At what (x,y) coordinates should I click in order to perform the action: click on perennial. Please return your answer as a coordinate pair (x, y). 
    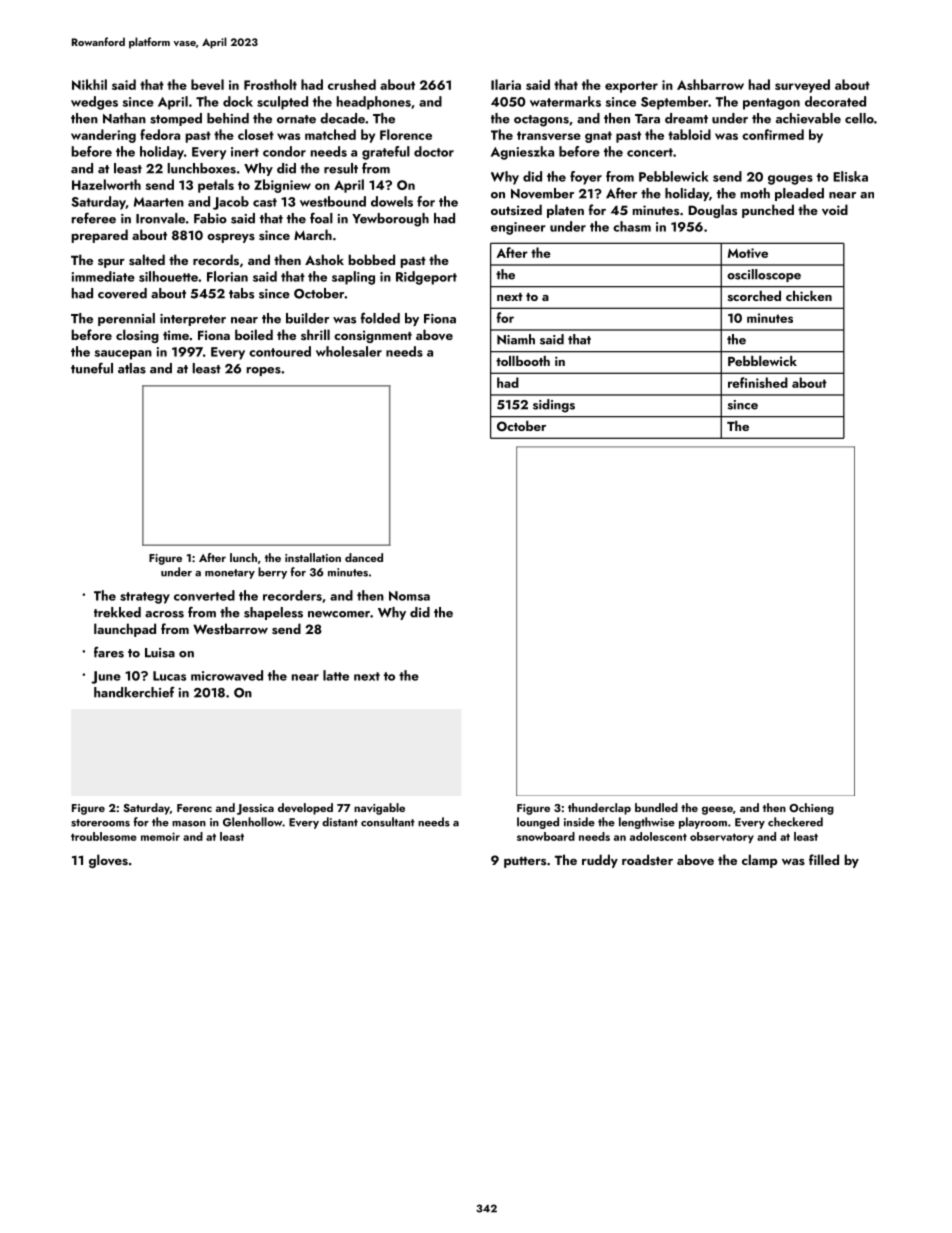
    Looking at the image, I should click on (126, 319).
